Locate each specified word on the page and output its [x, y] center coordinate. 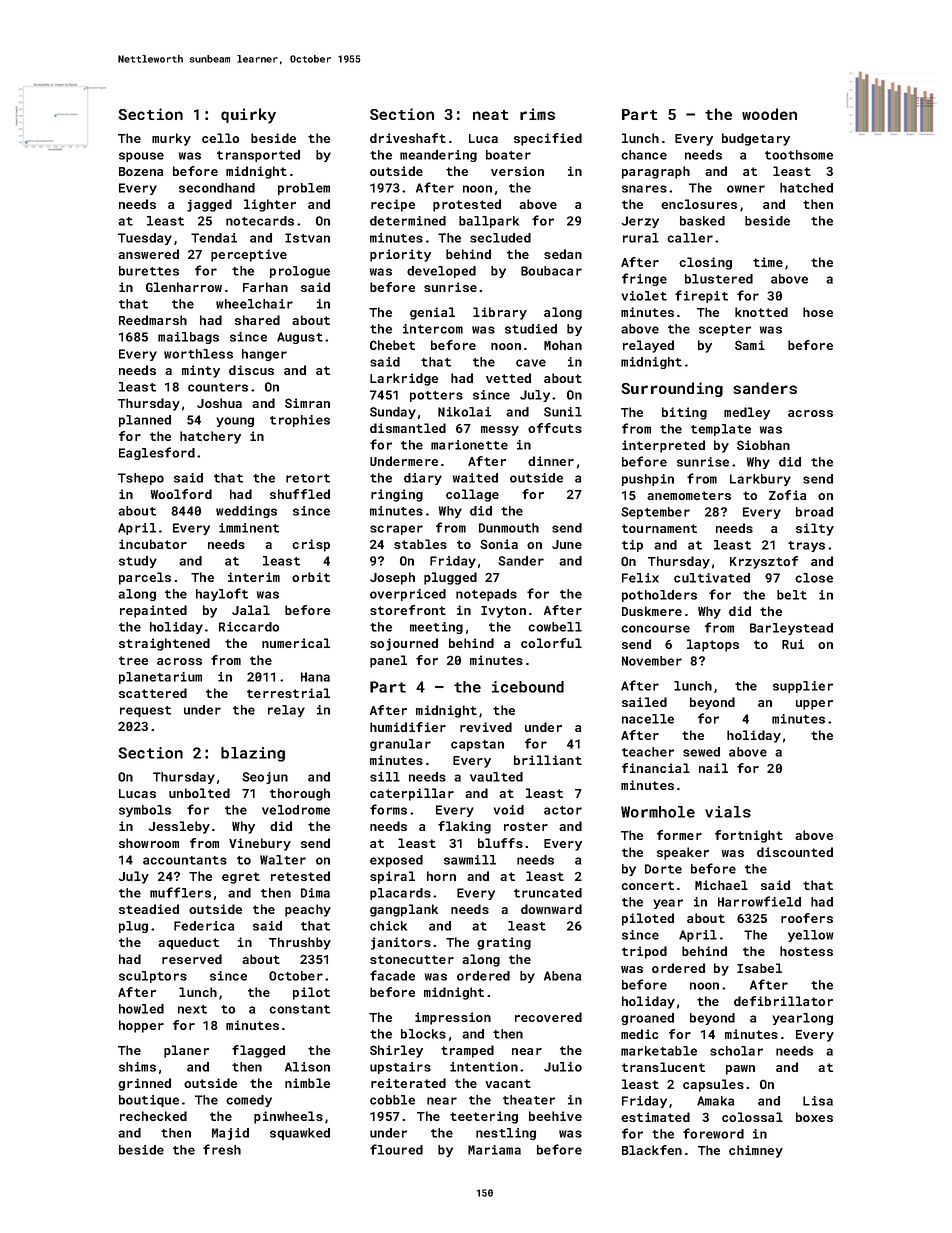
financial [656, 768]
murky [171, 139]
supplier [803, 687]
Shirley [396, 1051]
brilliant [548, 760]
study [138, 562]
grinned [144, 1084]
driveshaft [408, 138]
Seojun [265, 778]
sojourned [404, 644]
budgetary [756, 139]
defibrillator [783, 1001]
